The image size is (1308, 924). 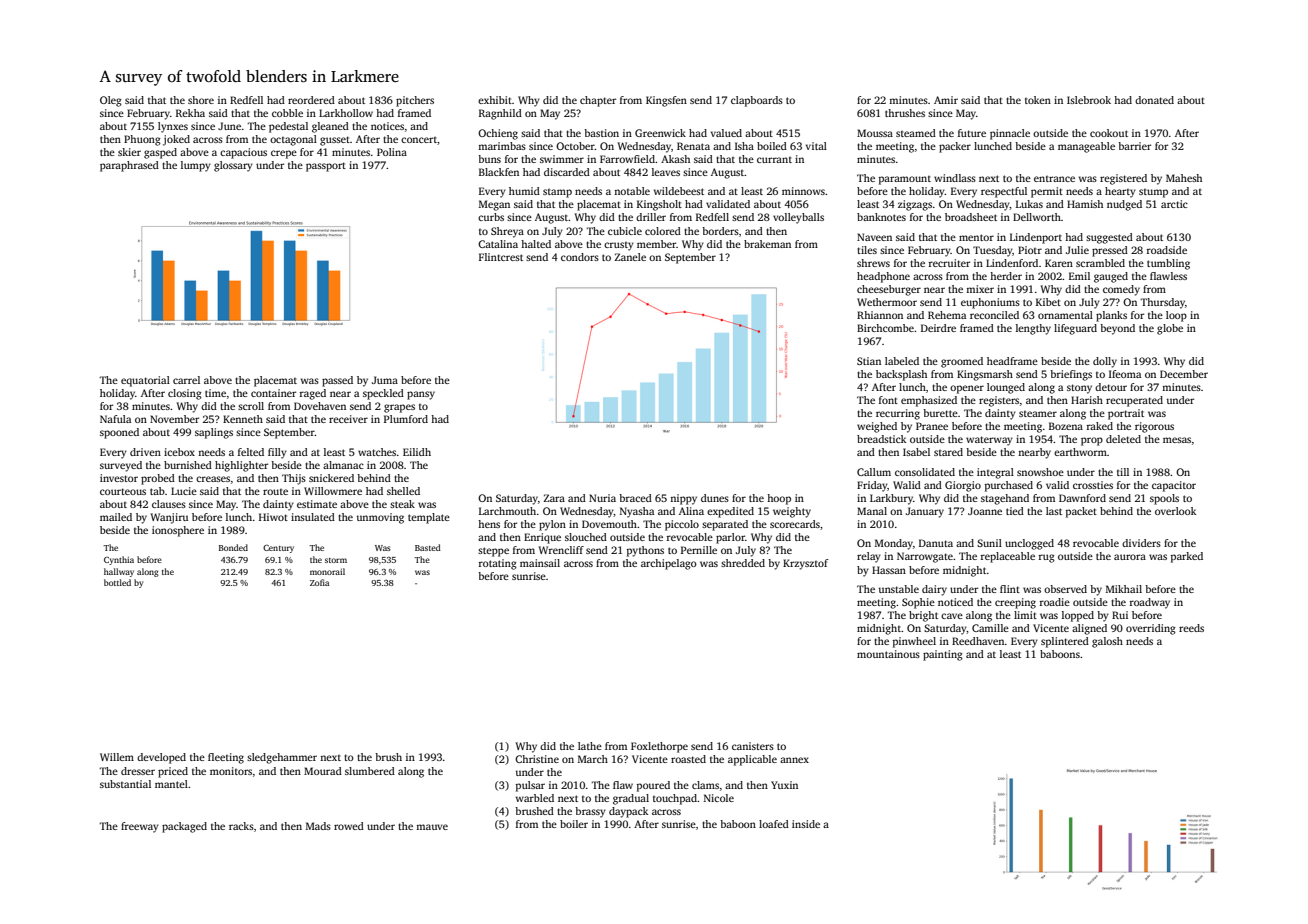 I want to click on inside, so click(x=806, y=824).
